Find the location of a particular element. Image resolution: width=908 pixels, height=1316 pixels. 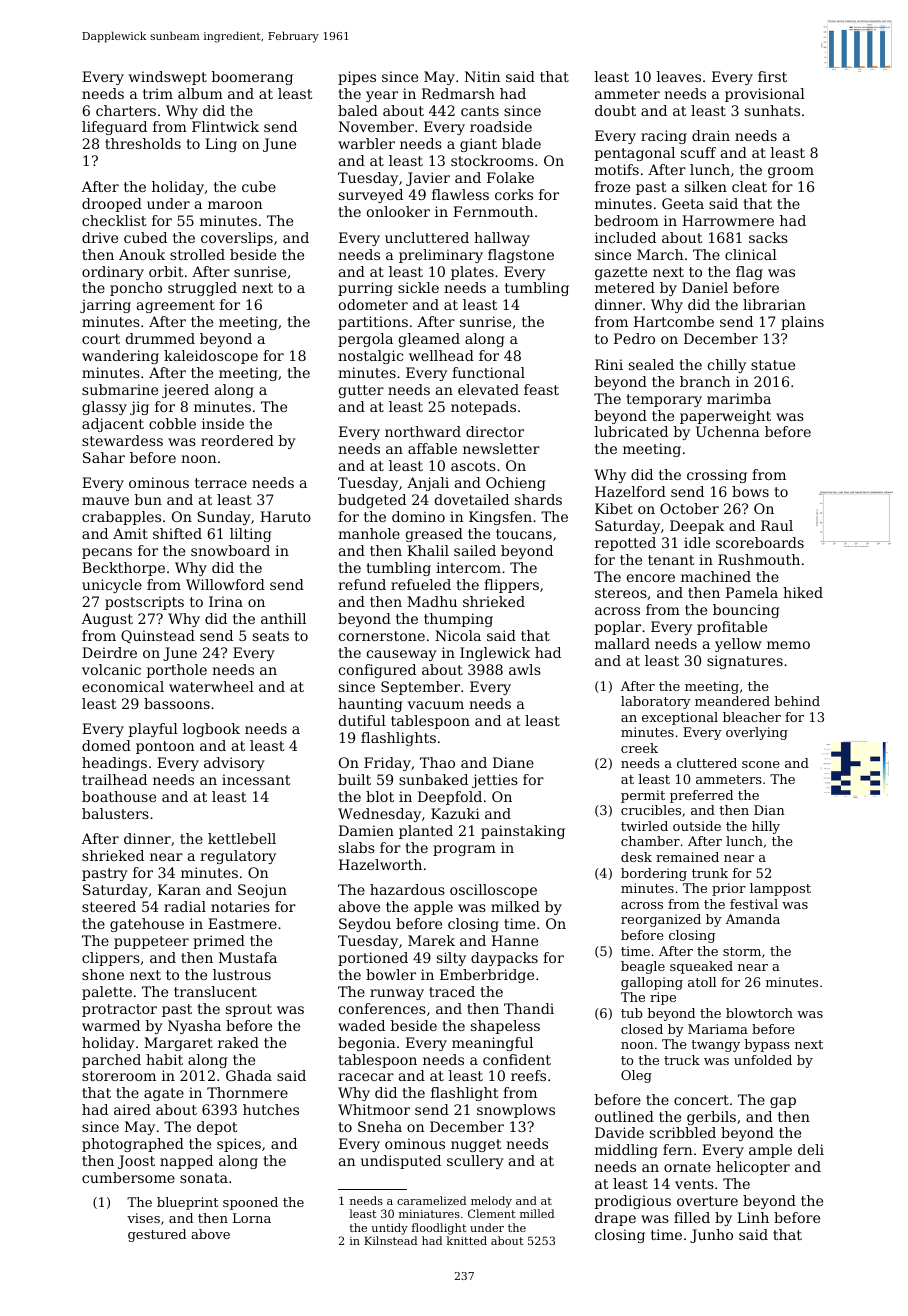

Nitin is located at coordinates (483, 76).
